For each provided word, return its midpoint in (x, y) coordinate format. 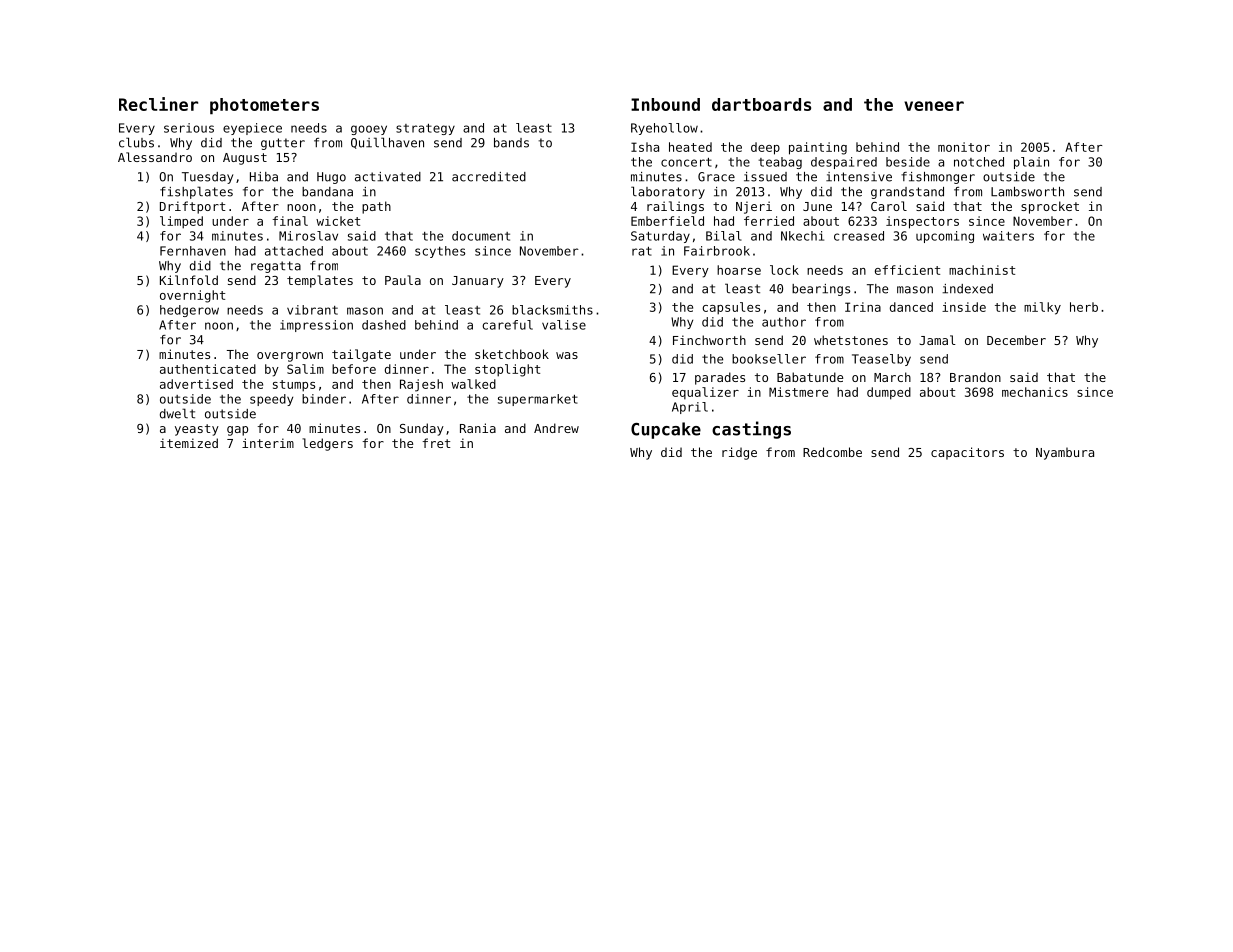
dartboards (761, 104)
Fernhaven (193, 251)
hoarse (739, 270)
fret (437, 443)
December (1016, 340)
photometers (264, 106)
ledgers (327, 444)
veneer (934, 106)
